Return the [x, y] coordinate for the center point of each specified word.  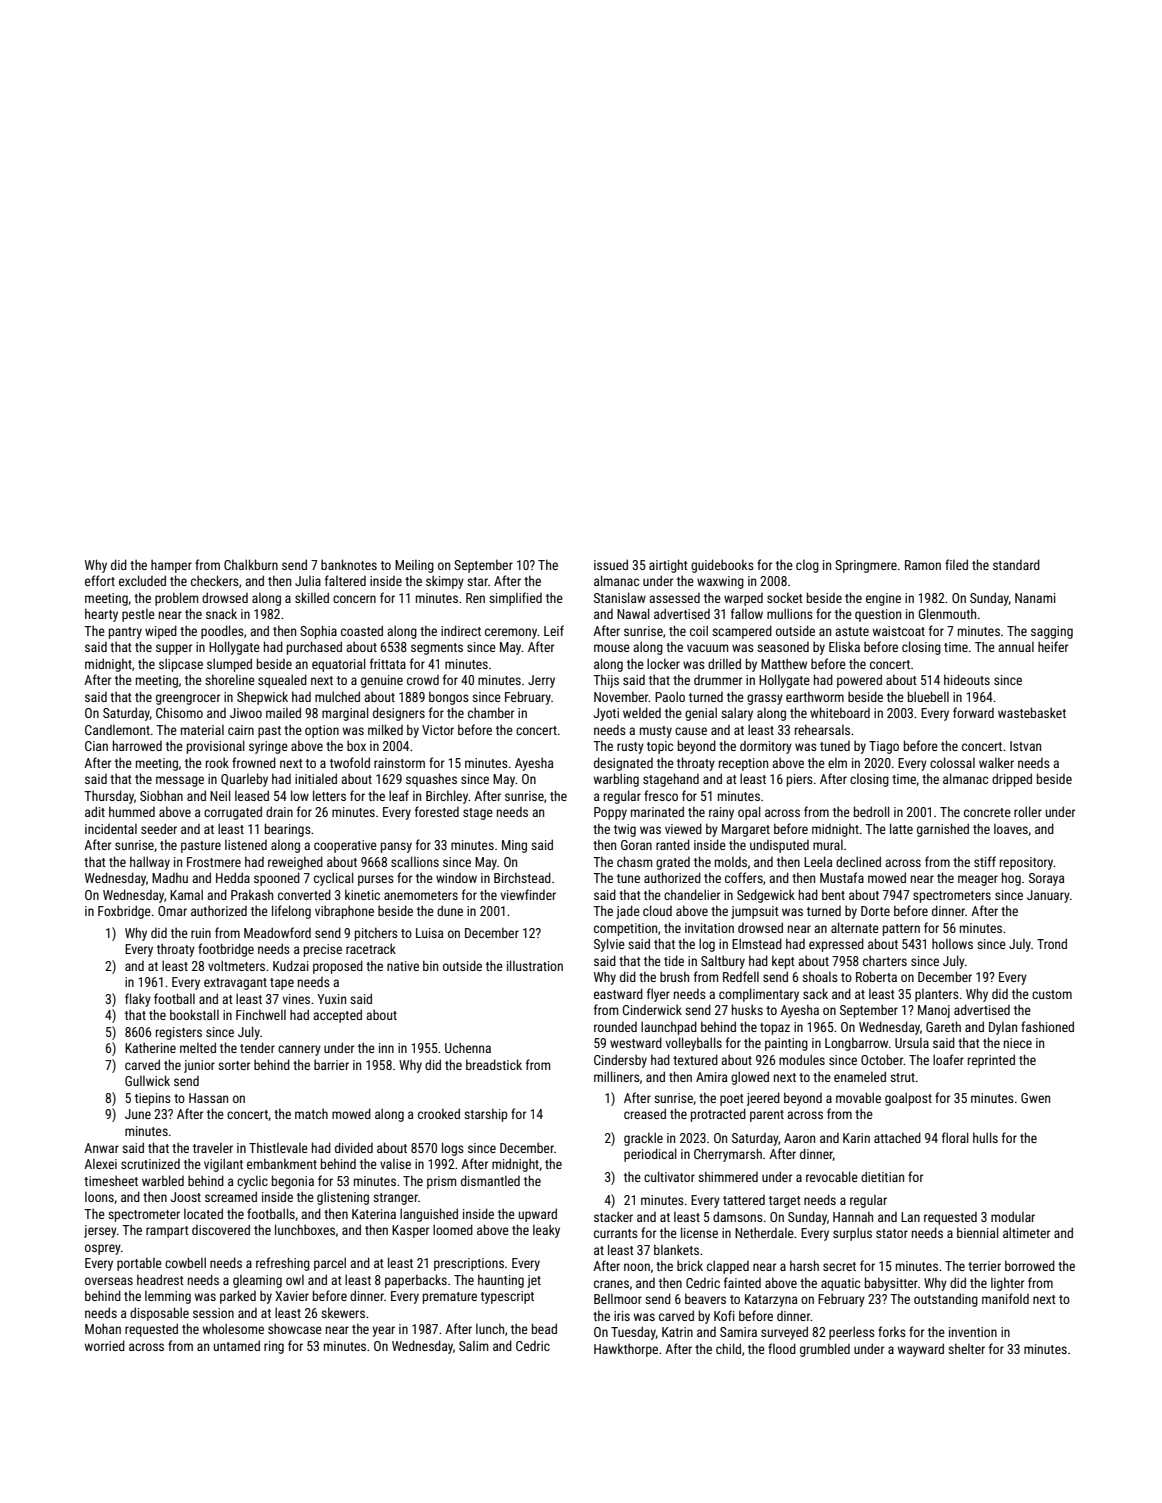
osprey [103, 1249]
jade [628, 912]
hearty [101, 615]
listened [246, 845]
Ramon [923, 565]
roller [1028, 811]
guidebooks [722, 566]
